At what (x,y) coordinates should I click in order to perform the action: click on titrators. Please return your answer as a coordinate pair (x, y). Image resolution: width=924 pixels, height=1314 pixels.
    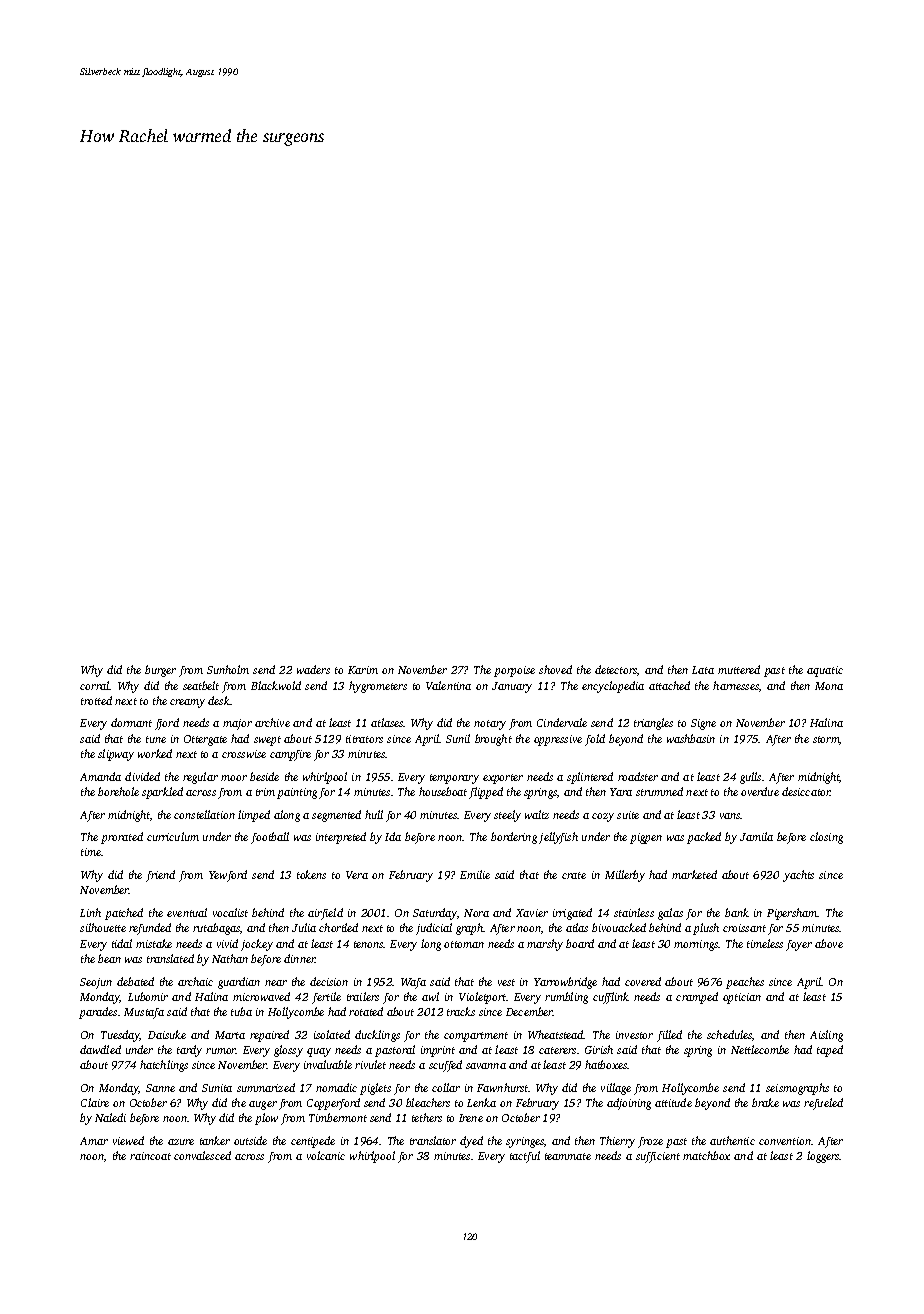
    Looking at the image, I should click on (364, 739).
